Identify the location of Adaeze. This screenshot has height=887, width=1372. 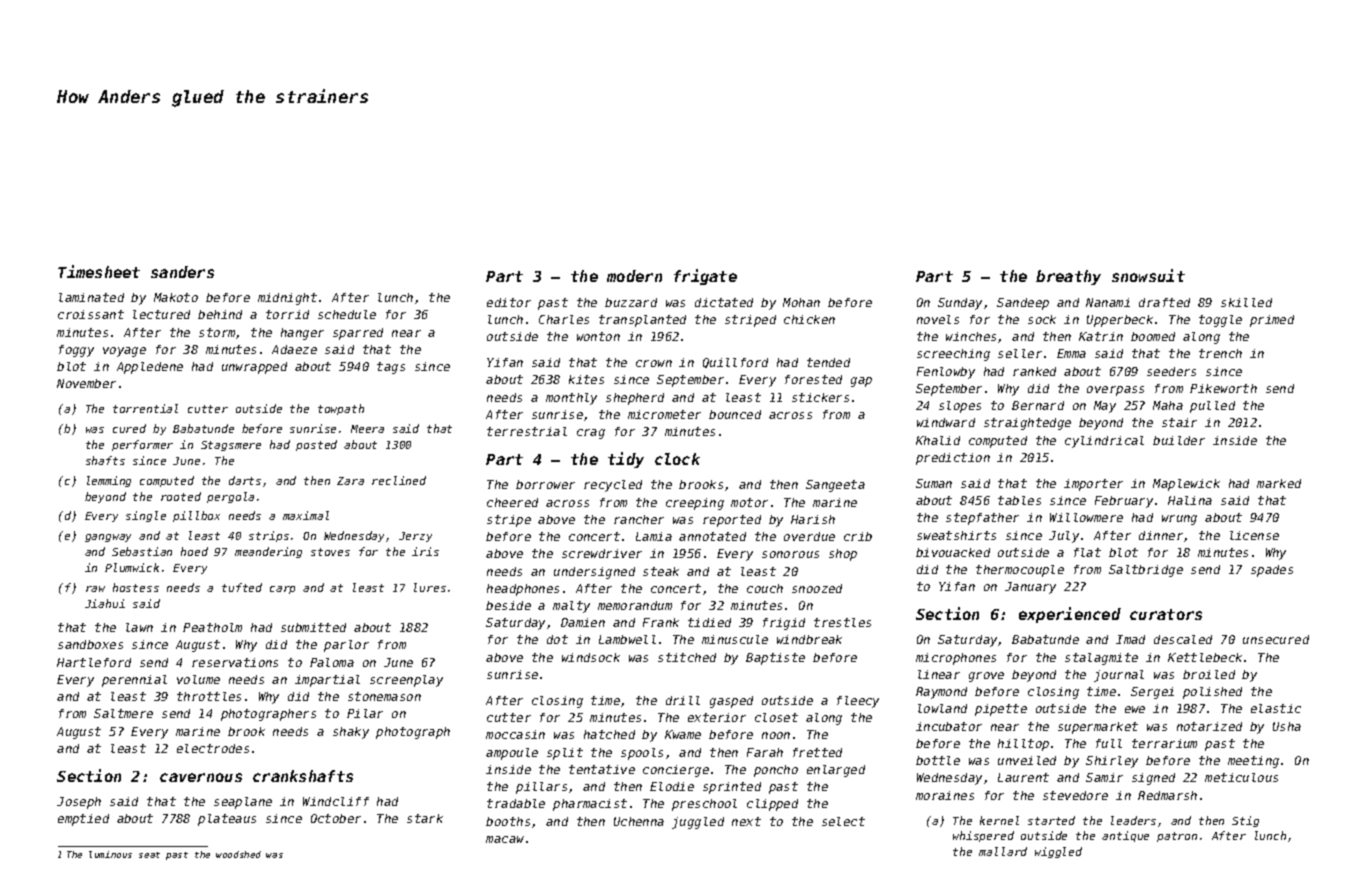
(294, 349).
